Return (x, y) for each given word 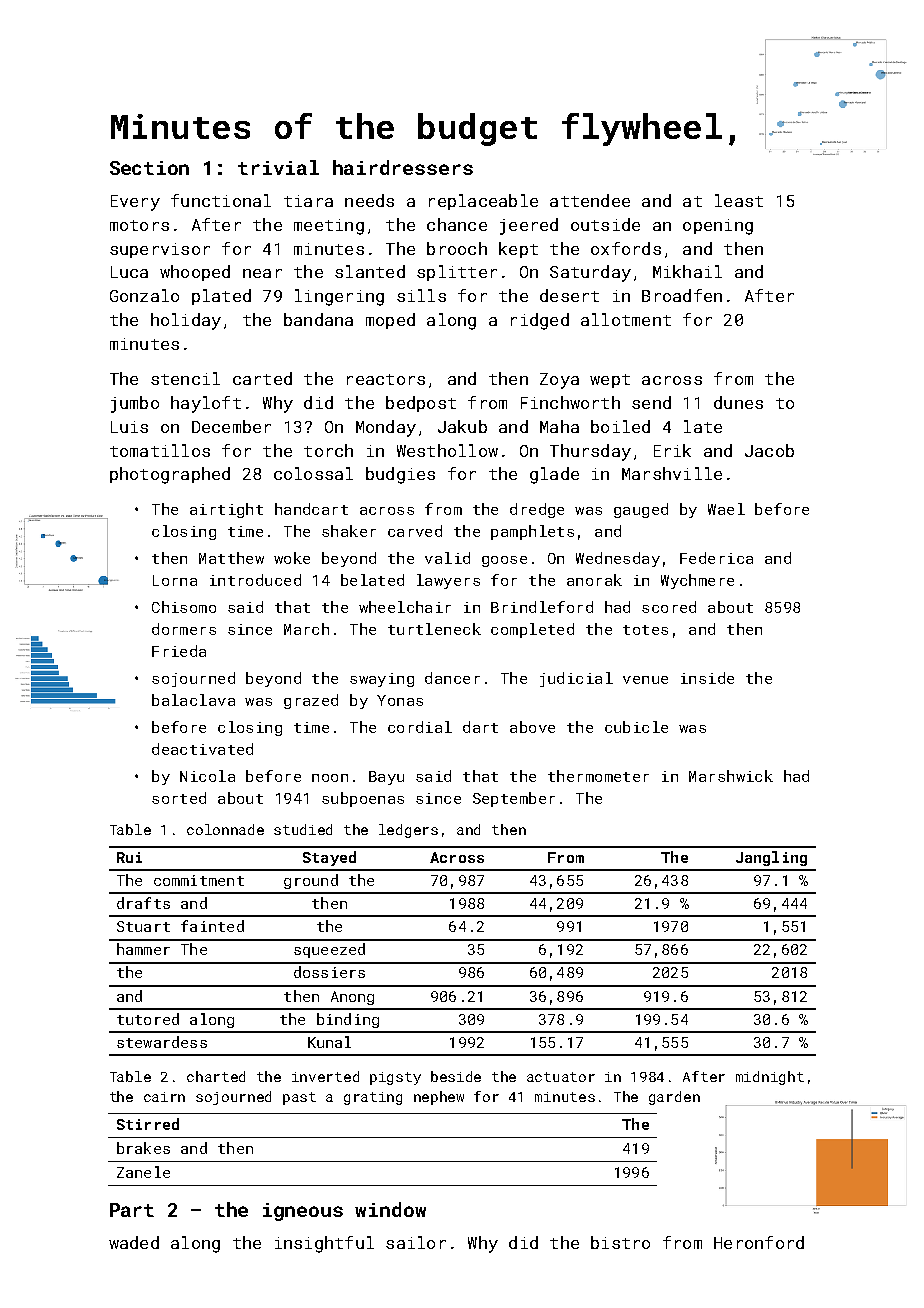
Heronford (759, 1242)
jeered (529, 226)
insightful (324, 1244)
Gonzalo (144, 295)
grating (373, 1098)
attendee (590, 200)
